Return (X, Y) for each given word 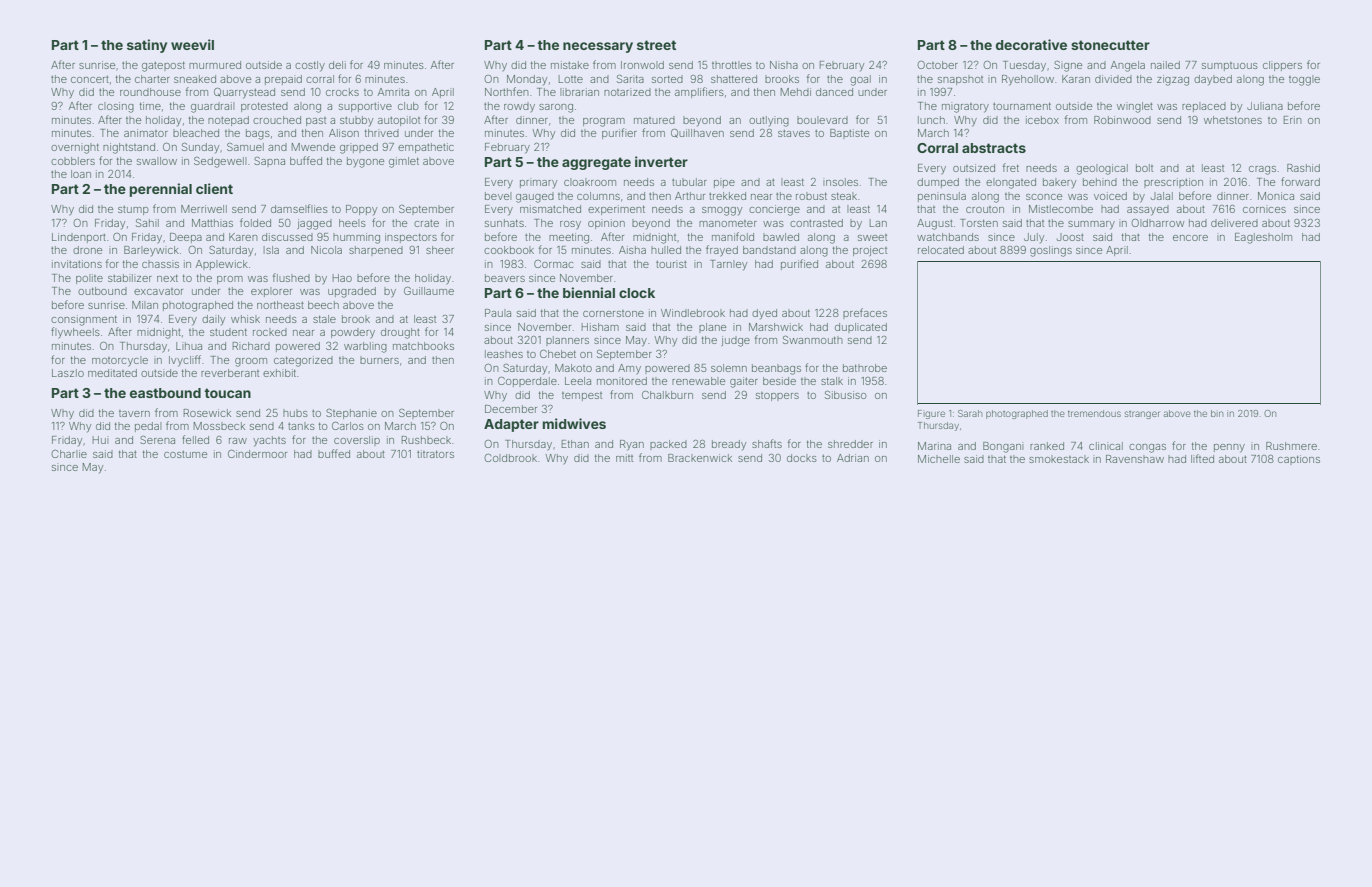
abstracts (994, 148)
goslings (1051, 251)
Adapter (511, 425)
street (656, 45)
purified (799, 264)
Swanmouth (813, 339)
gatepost (163, 66)
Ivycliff (185, 361)
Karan (1076, 79)
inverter (661, 161)
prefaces (865, 313)
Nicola (326, 250)
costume (185, 454)
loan (81, 174)
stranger (1142, 415)
